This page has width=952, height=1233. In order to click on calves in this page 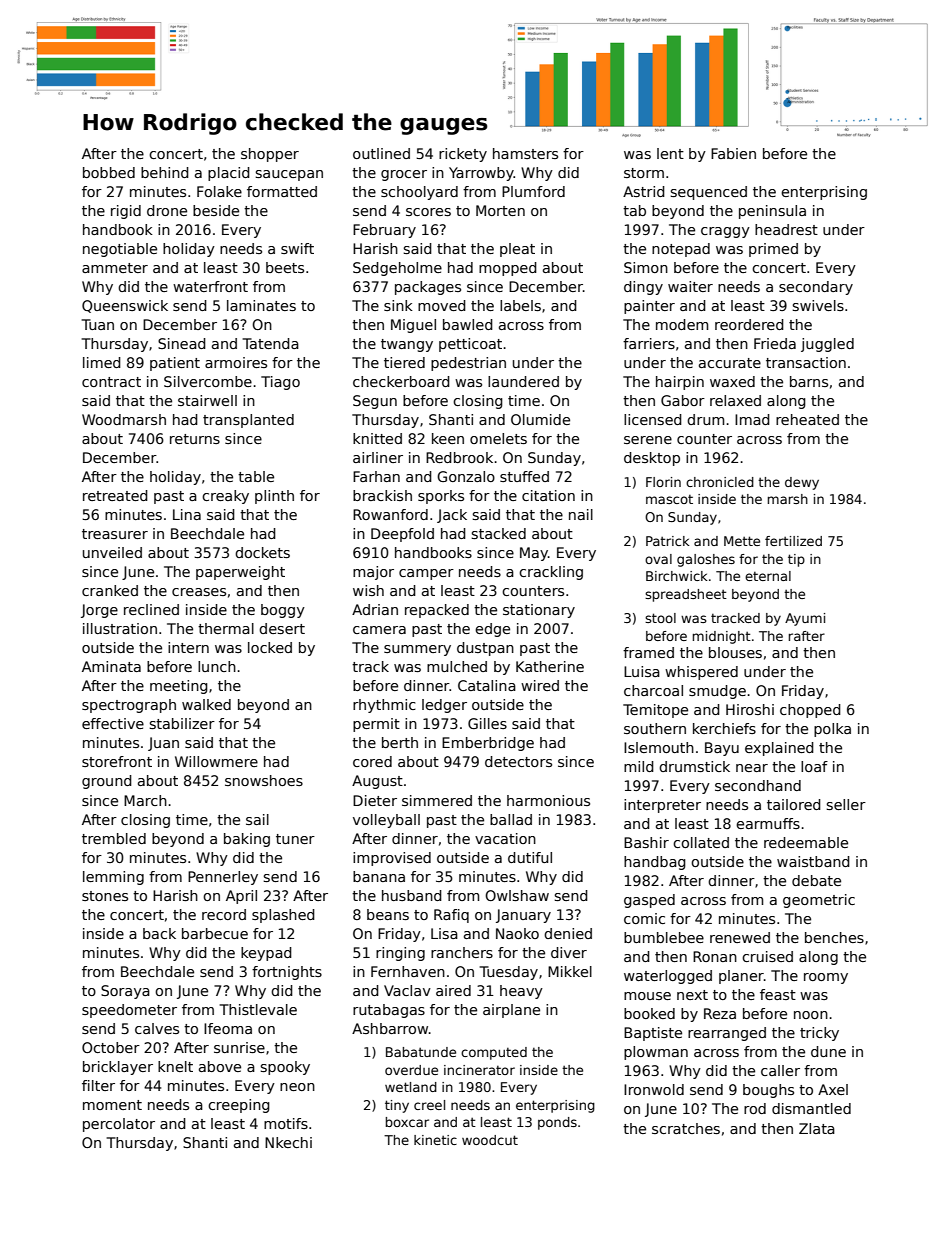, I will do `click(157, 1028)`.
